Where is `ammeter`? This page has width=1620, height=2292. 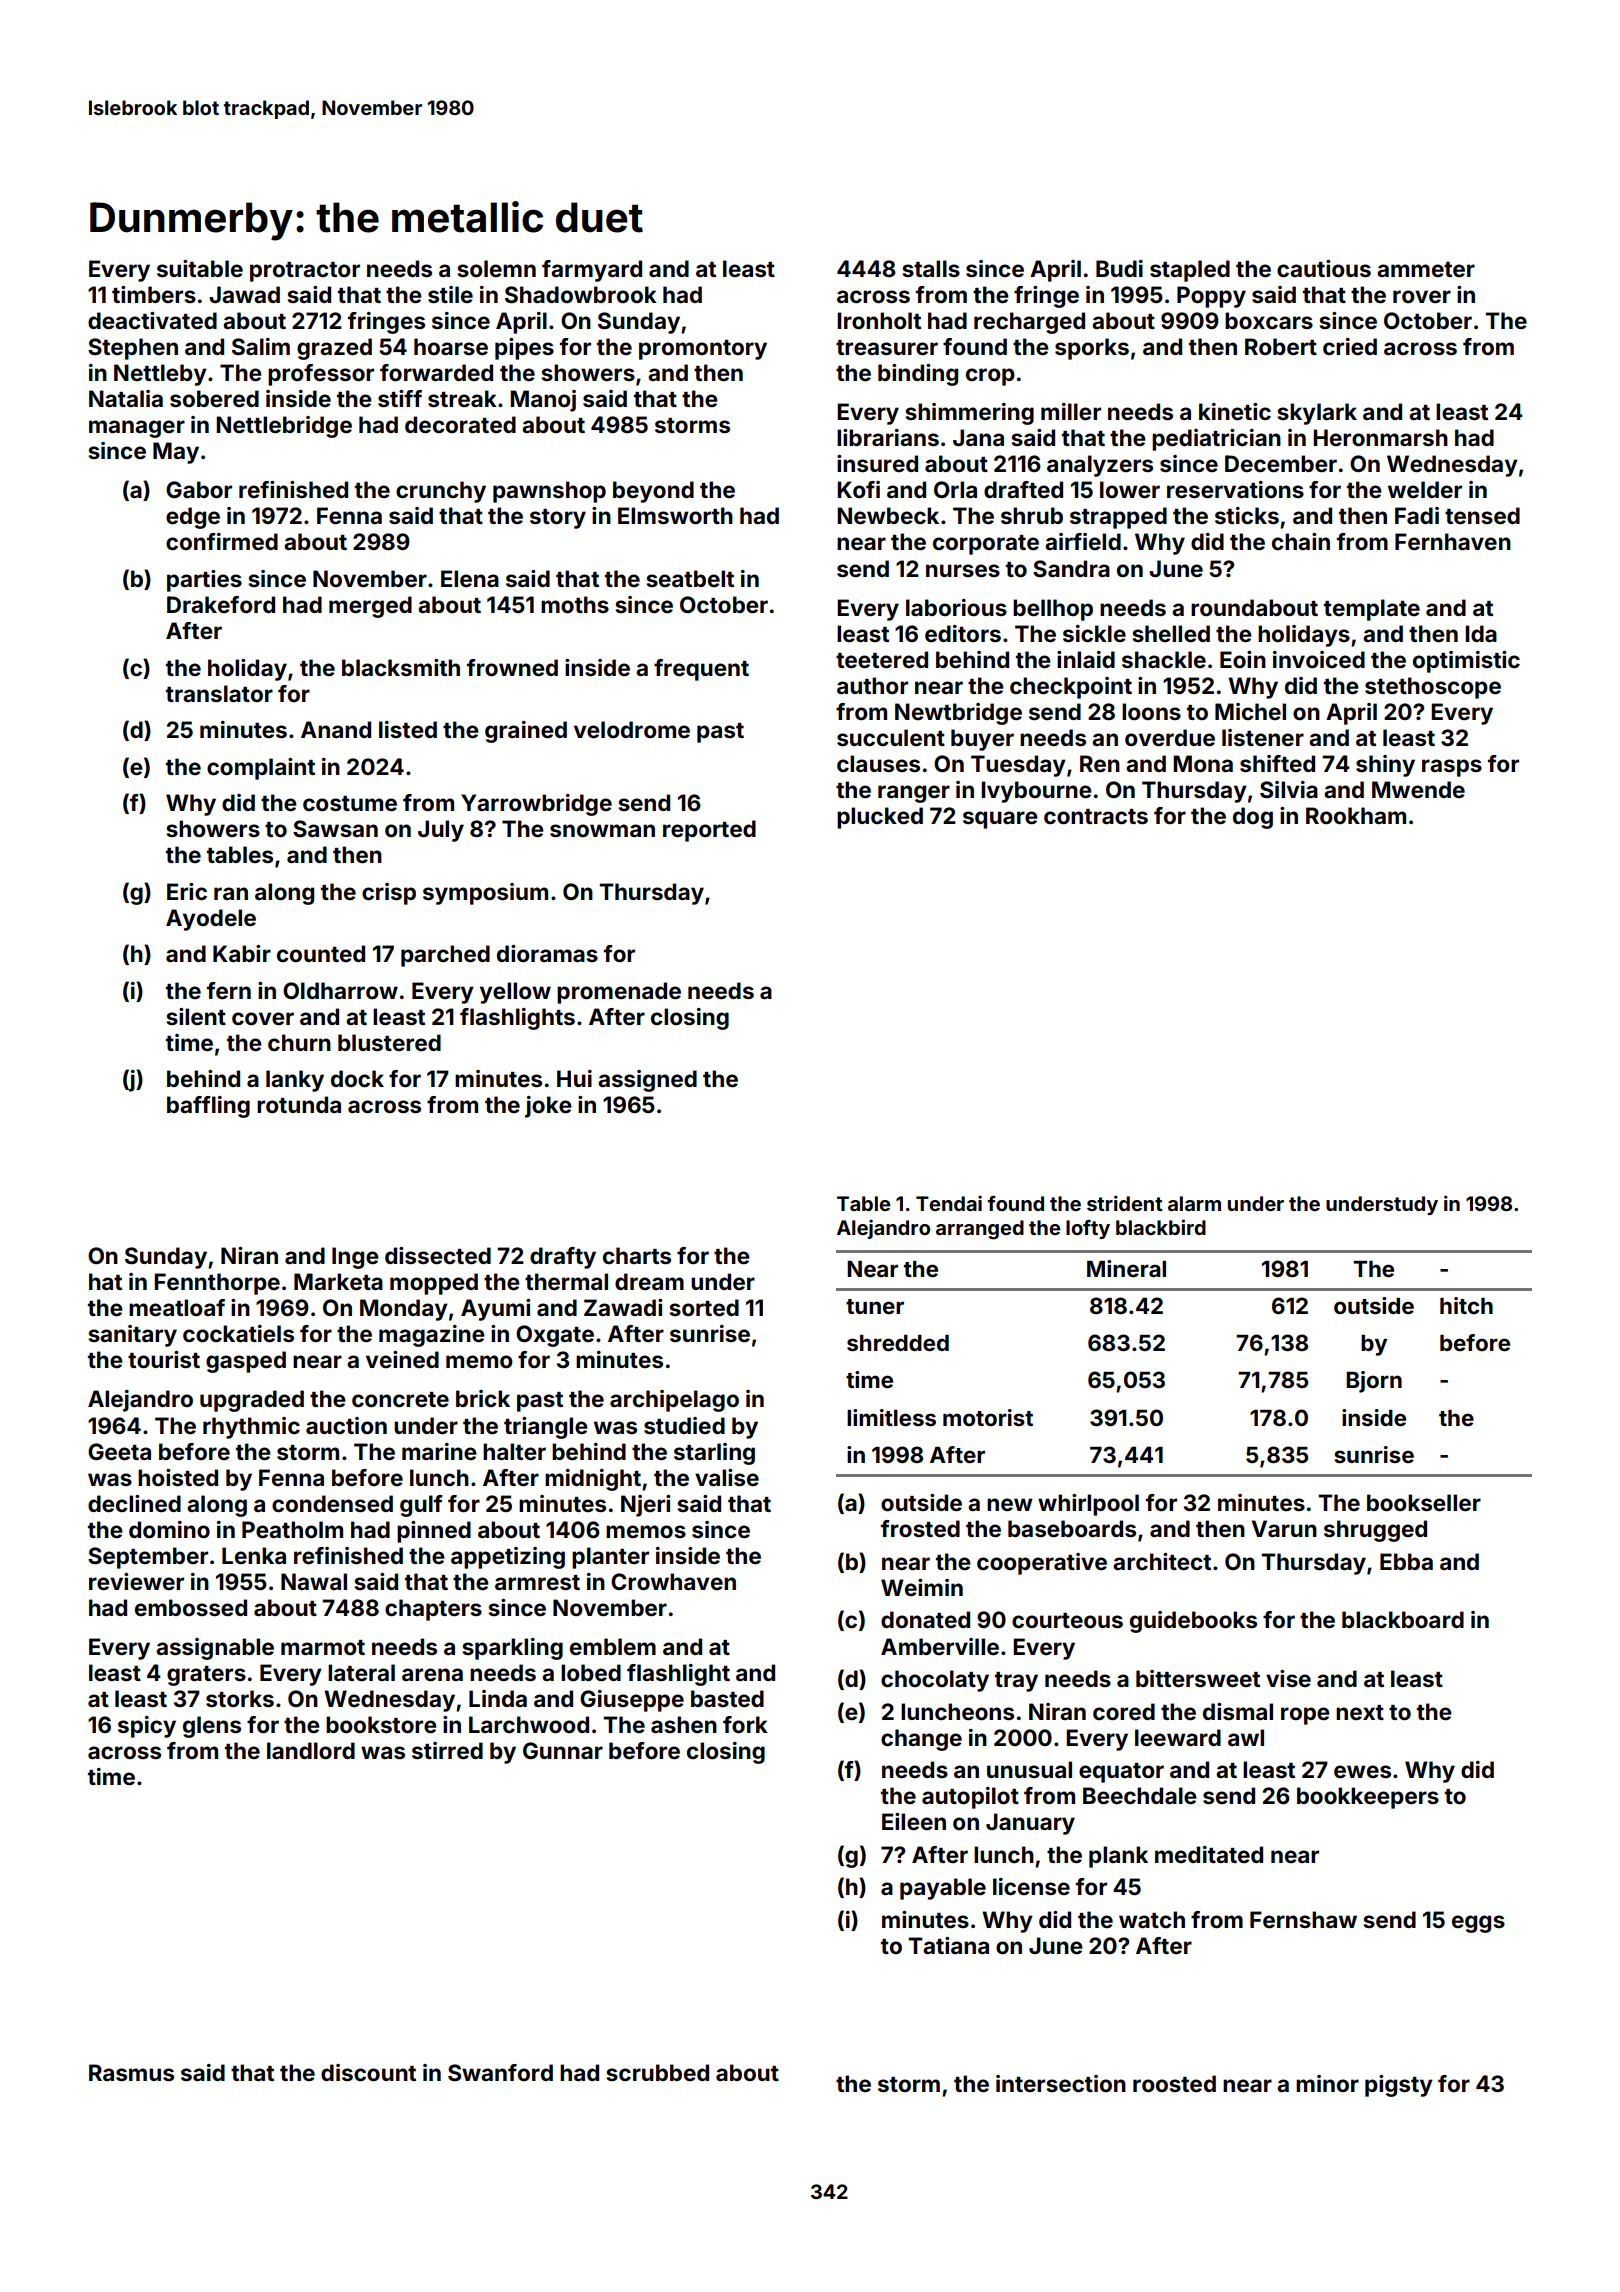
ammeter is located at coordinates (1426, 269).
